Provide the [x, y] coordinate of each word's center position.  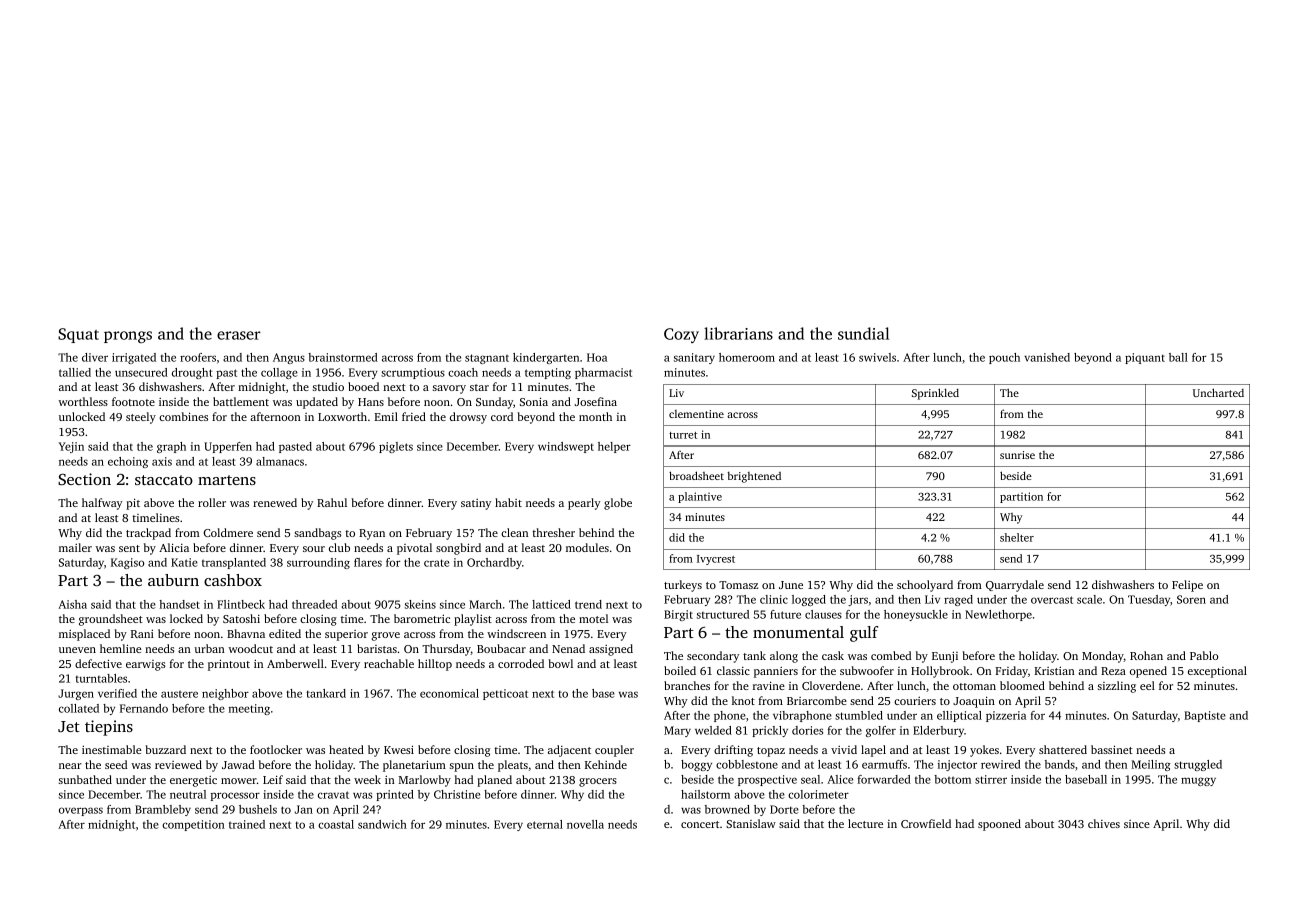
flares [368, 562]
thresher [553, 532]
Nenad [568, 648]
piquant [1145, 358]
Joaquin [974, 702]
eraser [239, 335]
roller [212, 502]
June [791, 585]
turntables [101, 678]
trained [247, 824]
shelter [1017, 537]
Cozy [681, 335]
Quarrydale [1015, 586]
